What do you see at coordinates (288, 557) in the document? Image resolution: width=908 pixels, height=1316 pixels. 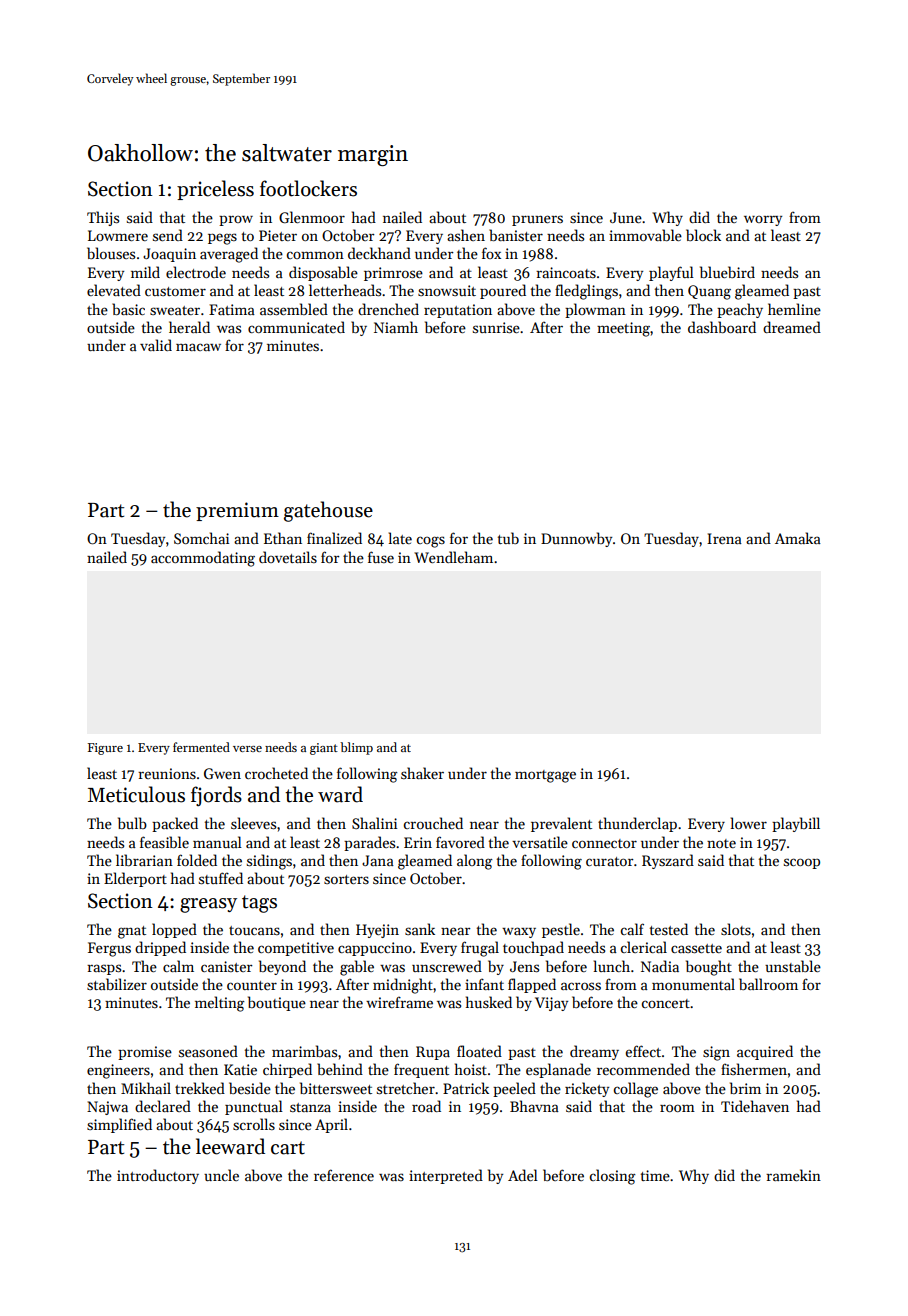 I see `dovetails` at bounding box center [288, 557].
